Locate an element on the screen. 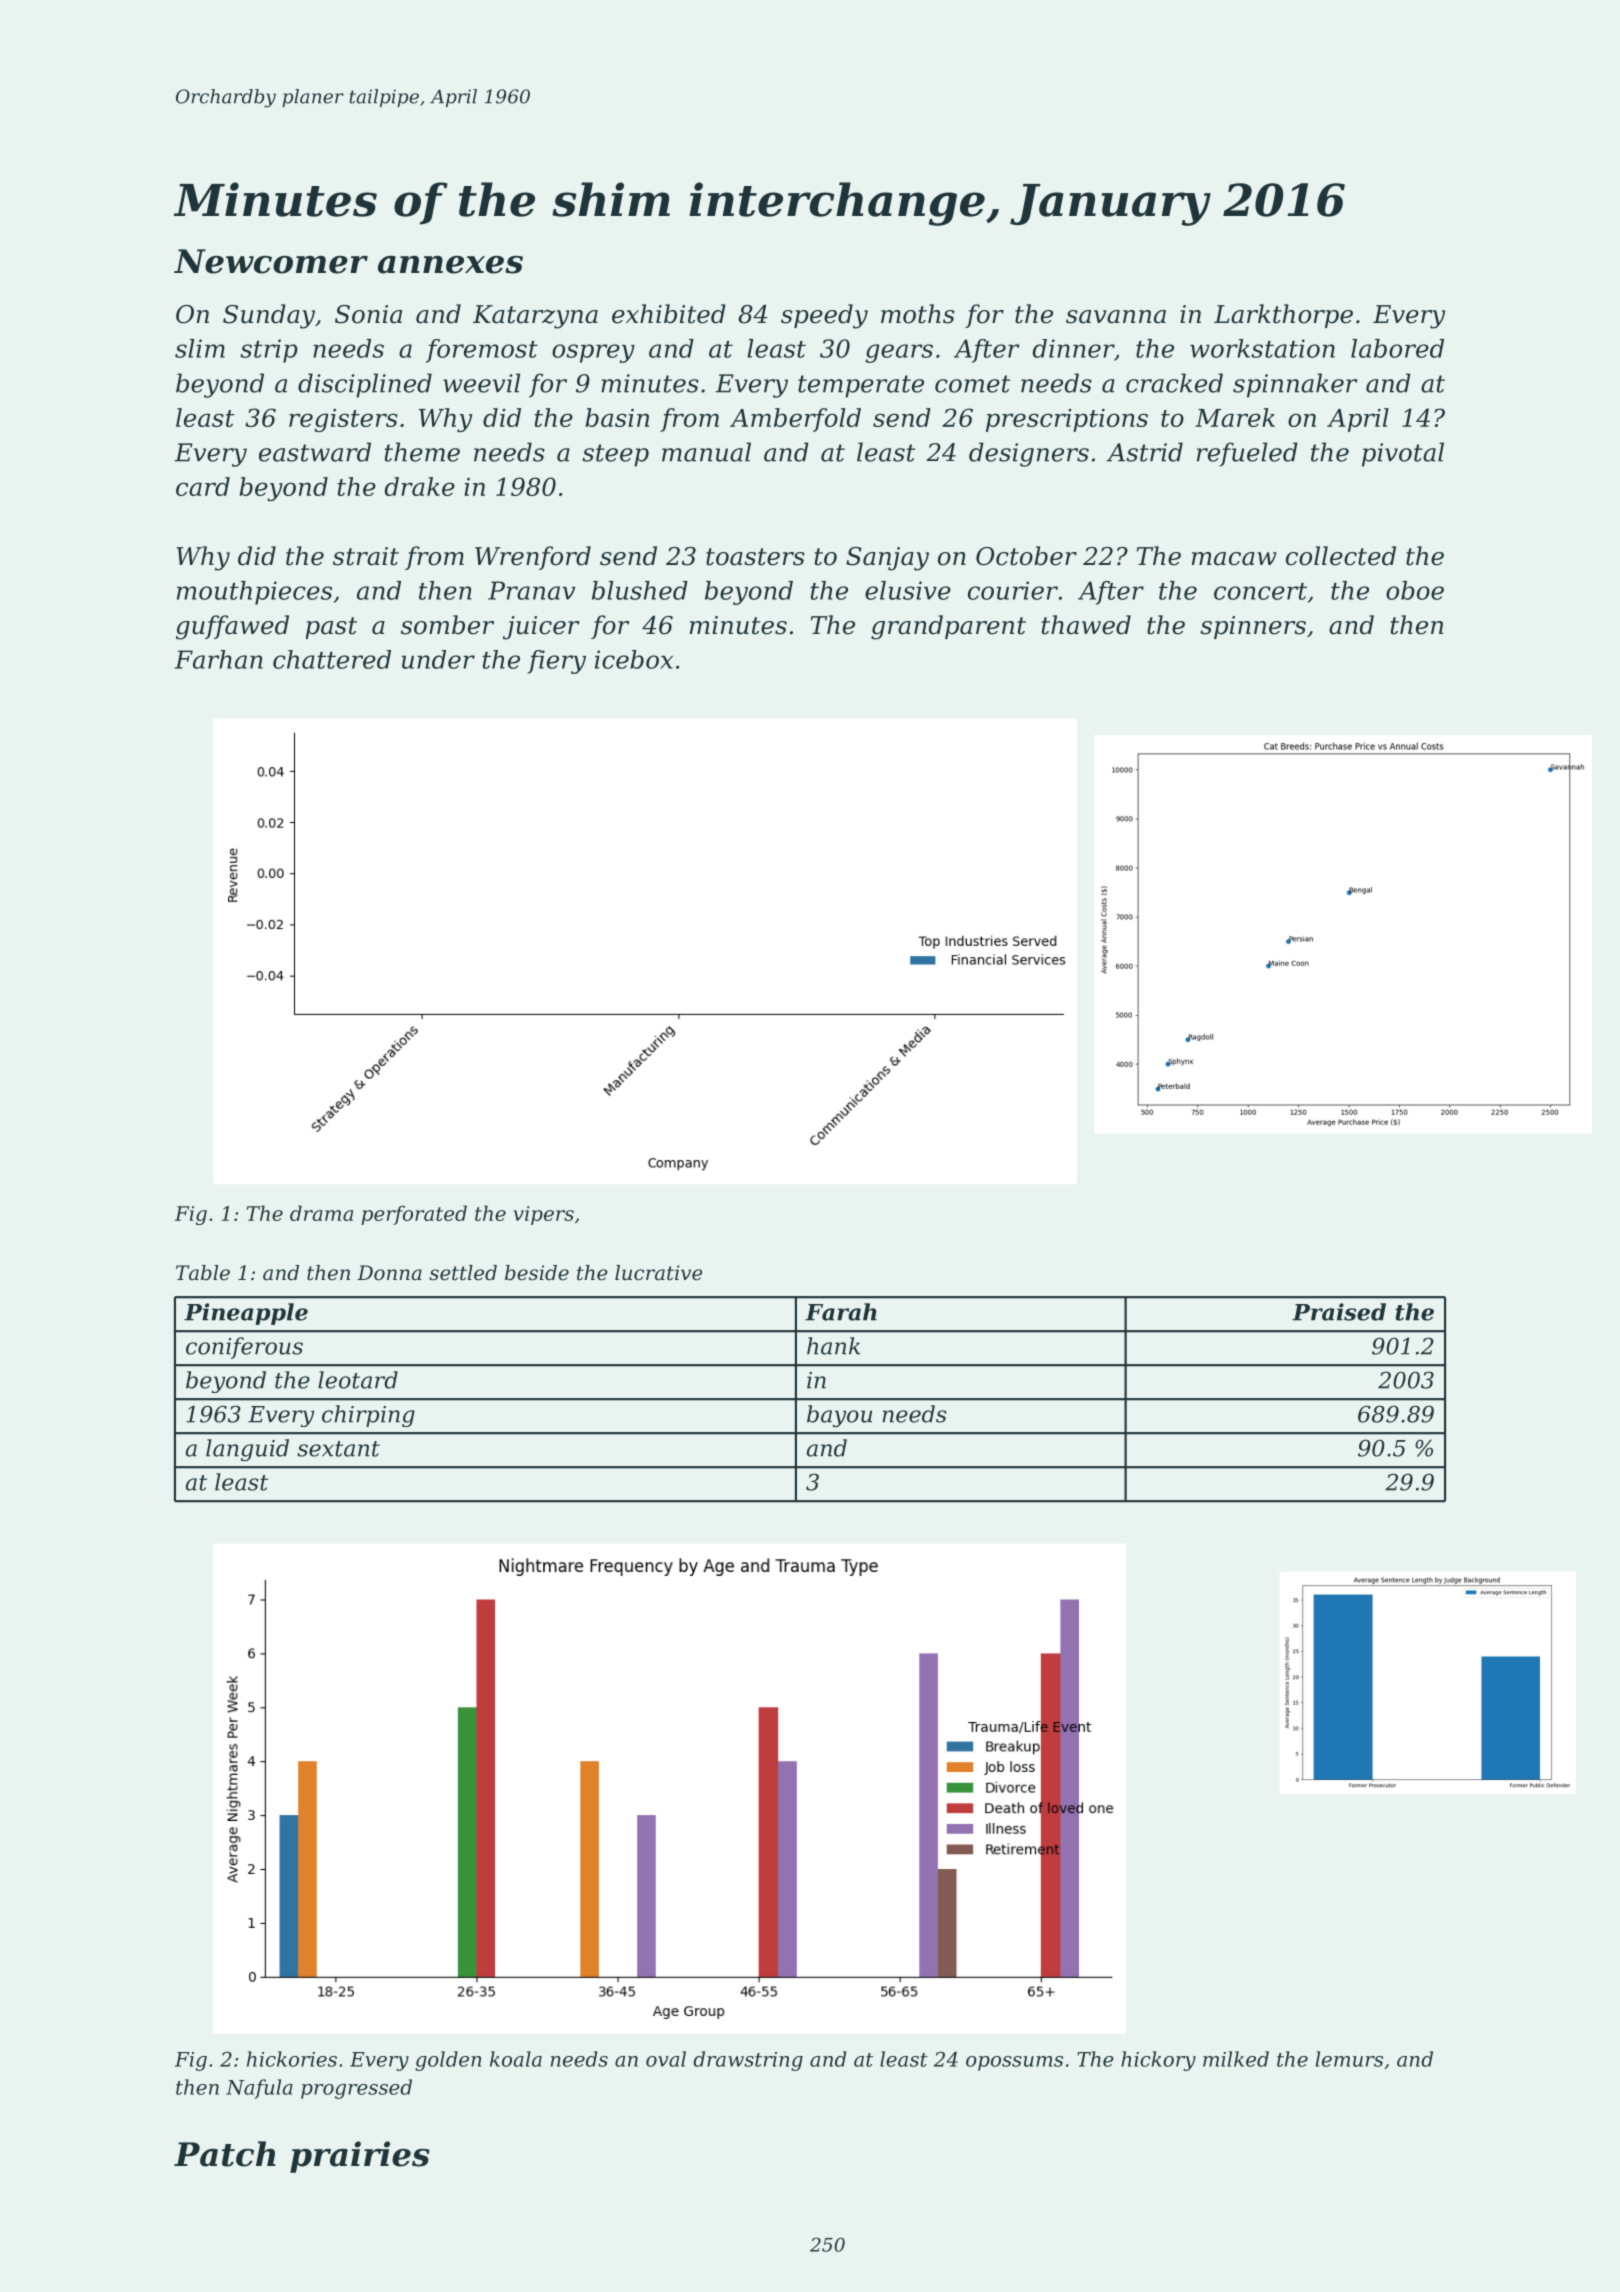 The width and height of the screenshot is (1620, 2292). labored is located at coordinates (1397, 348).
